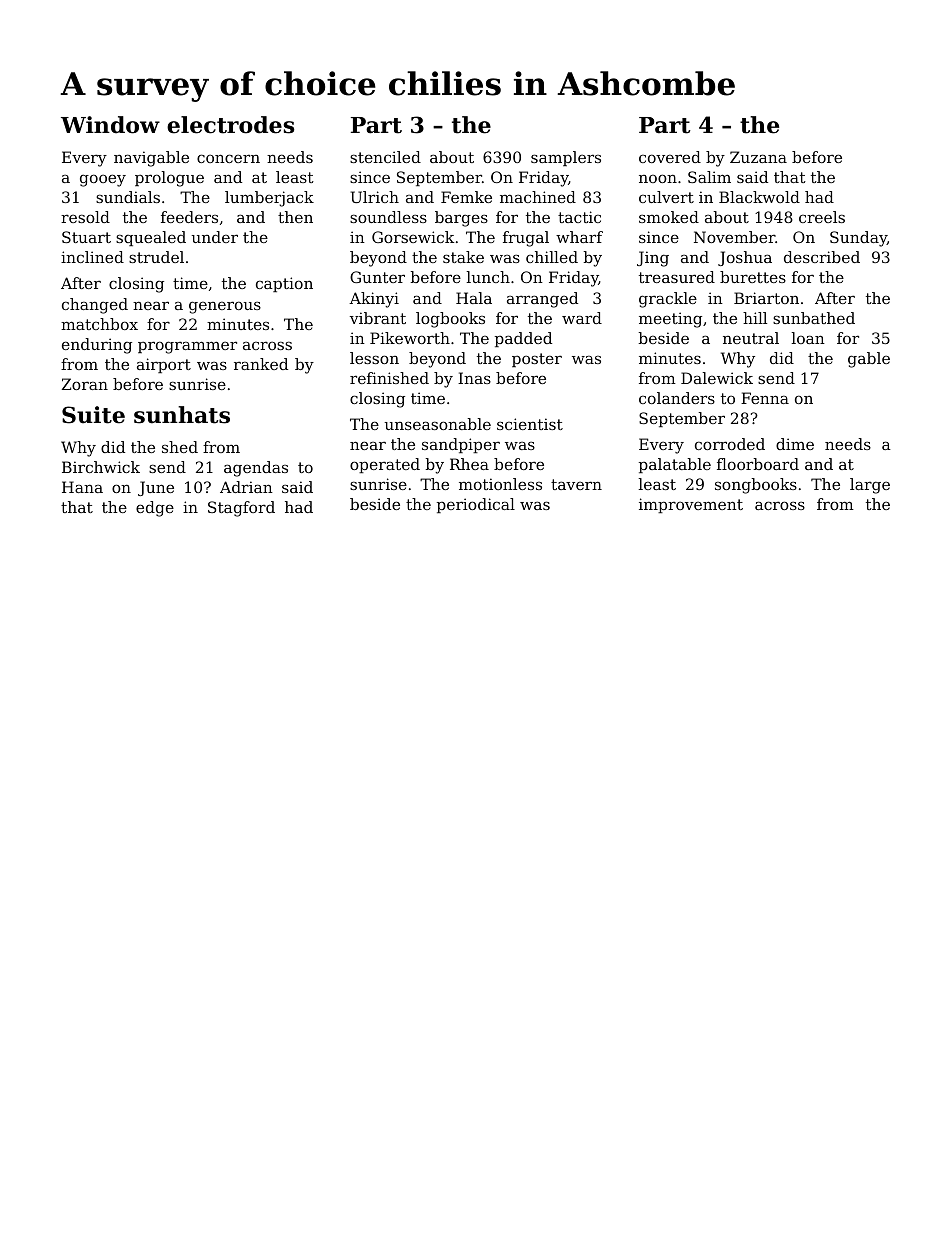 This image has height=1233, width=952. I want to click on prologue, so click(169, 179).
